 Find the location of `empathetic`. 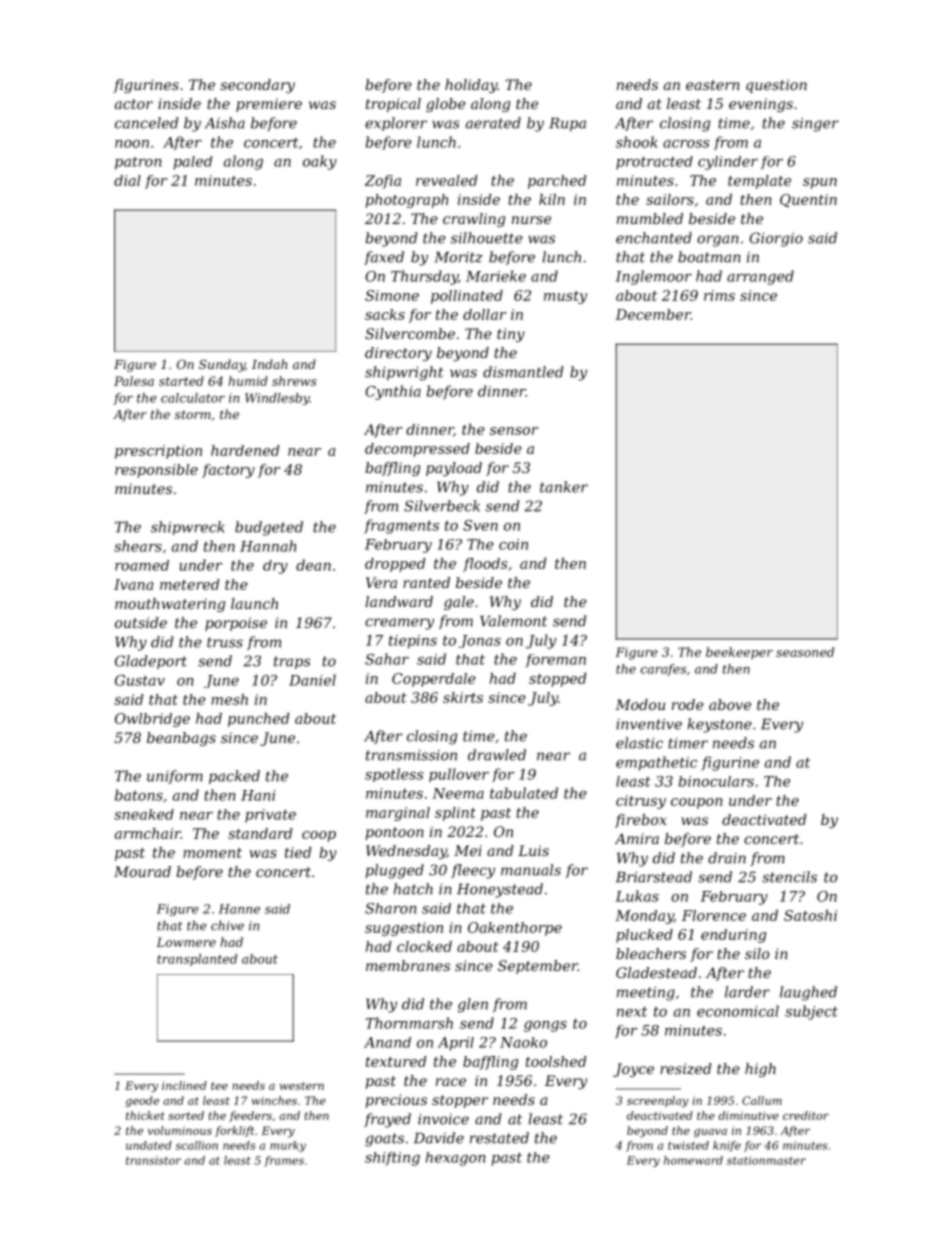

empathetic is located at coordinates (656, 763).
